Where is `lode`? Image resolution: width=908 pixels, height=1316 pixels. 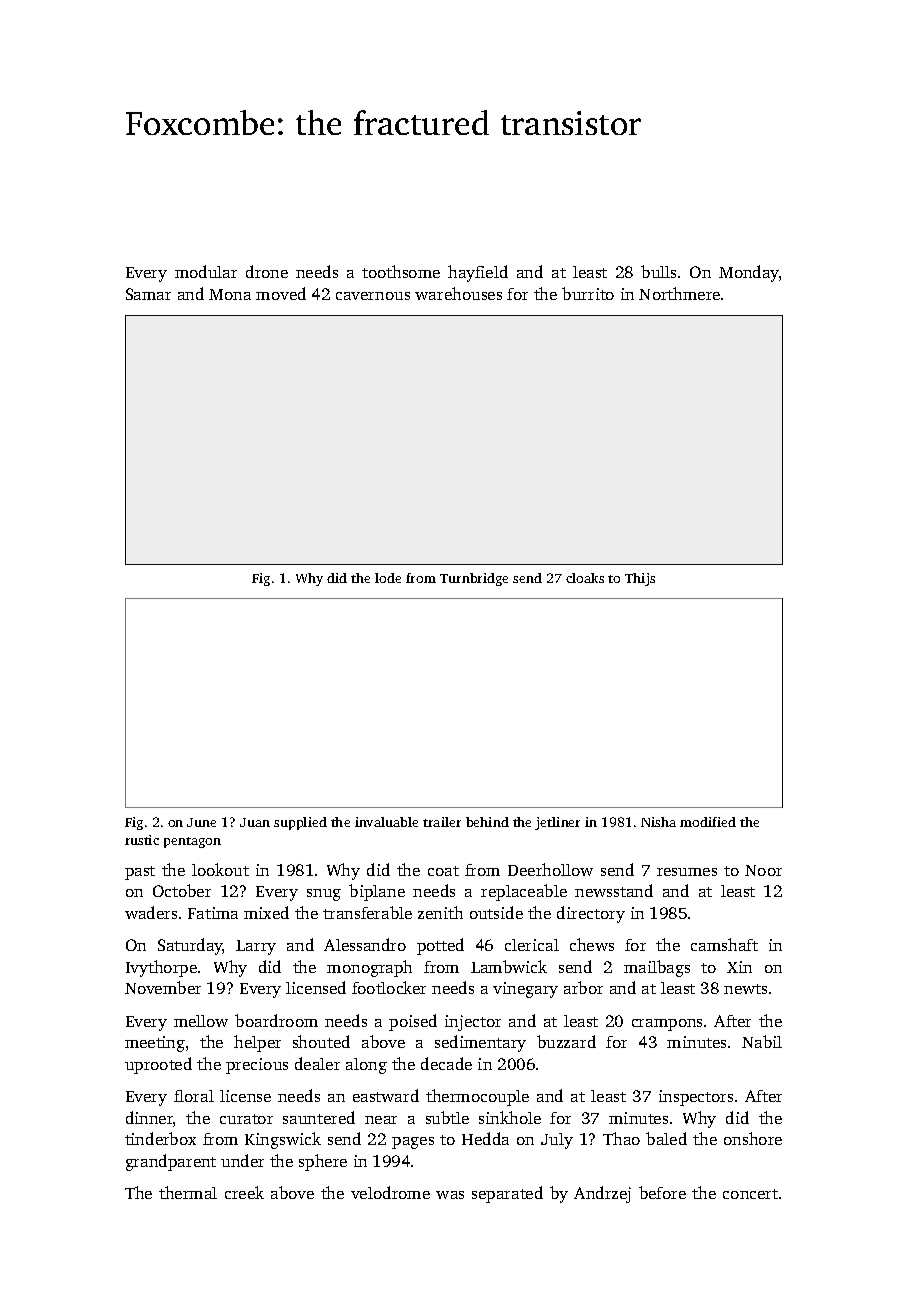
lode is located at coordinates (388, 578).
